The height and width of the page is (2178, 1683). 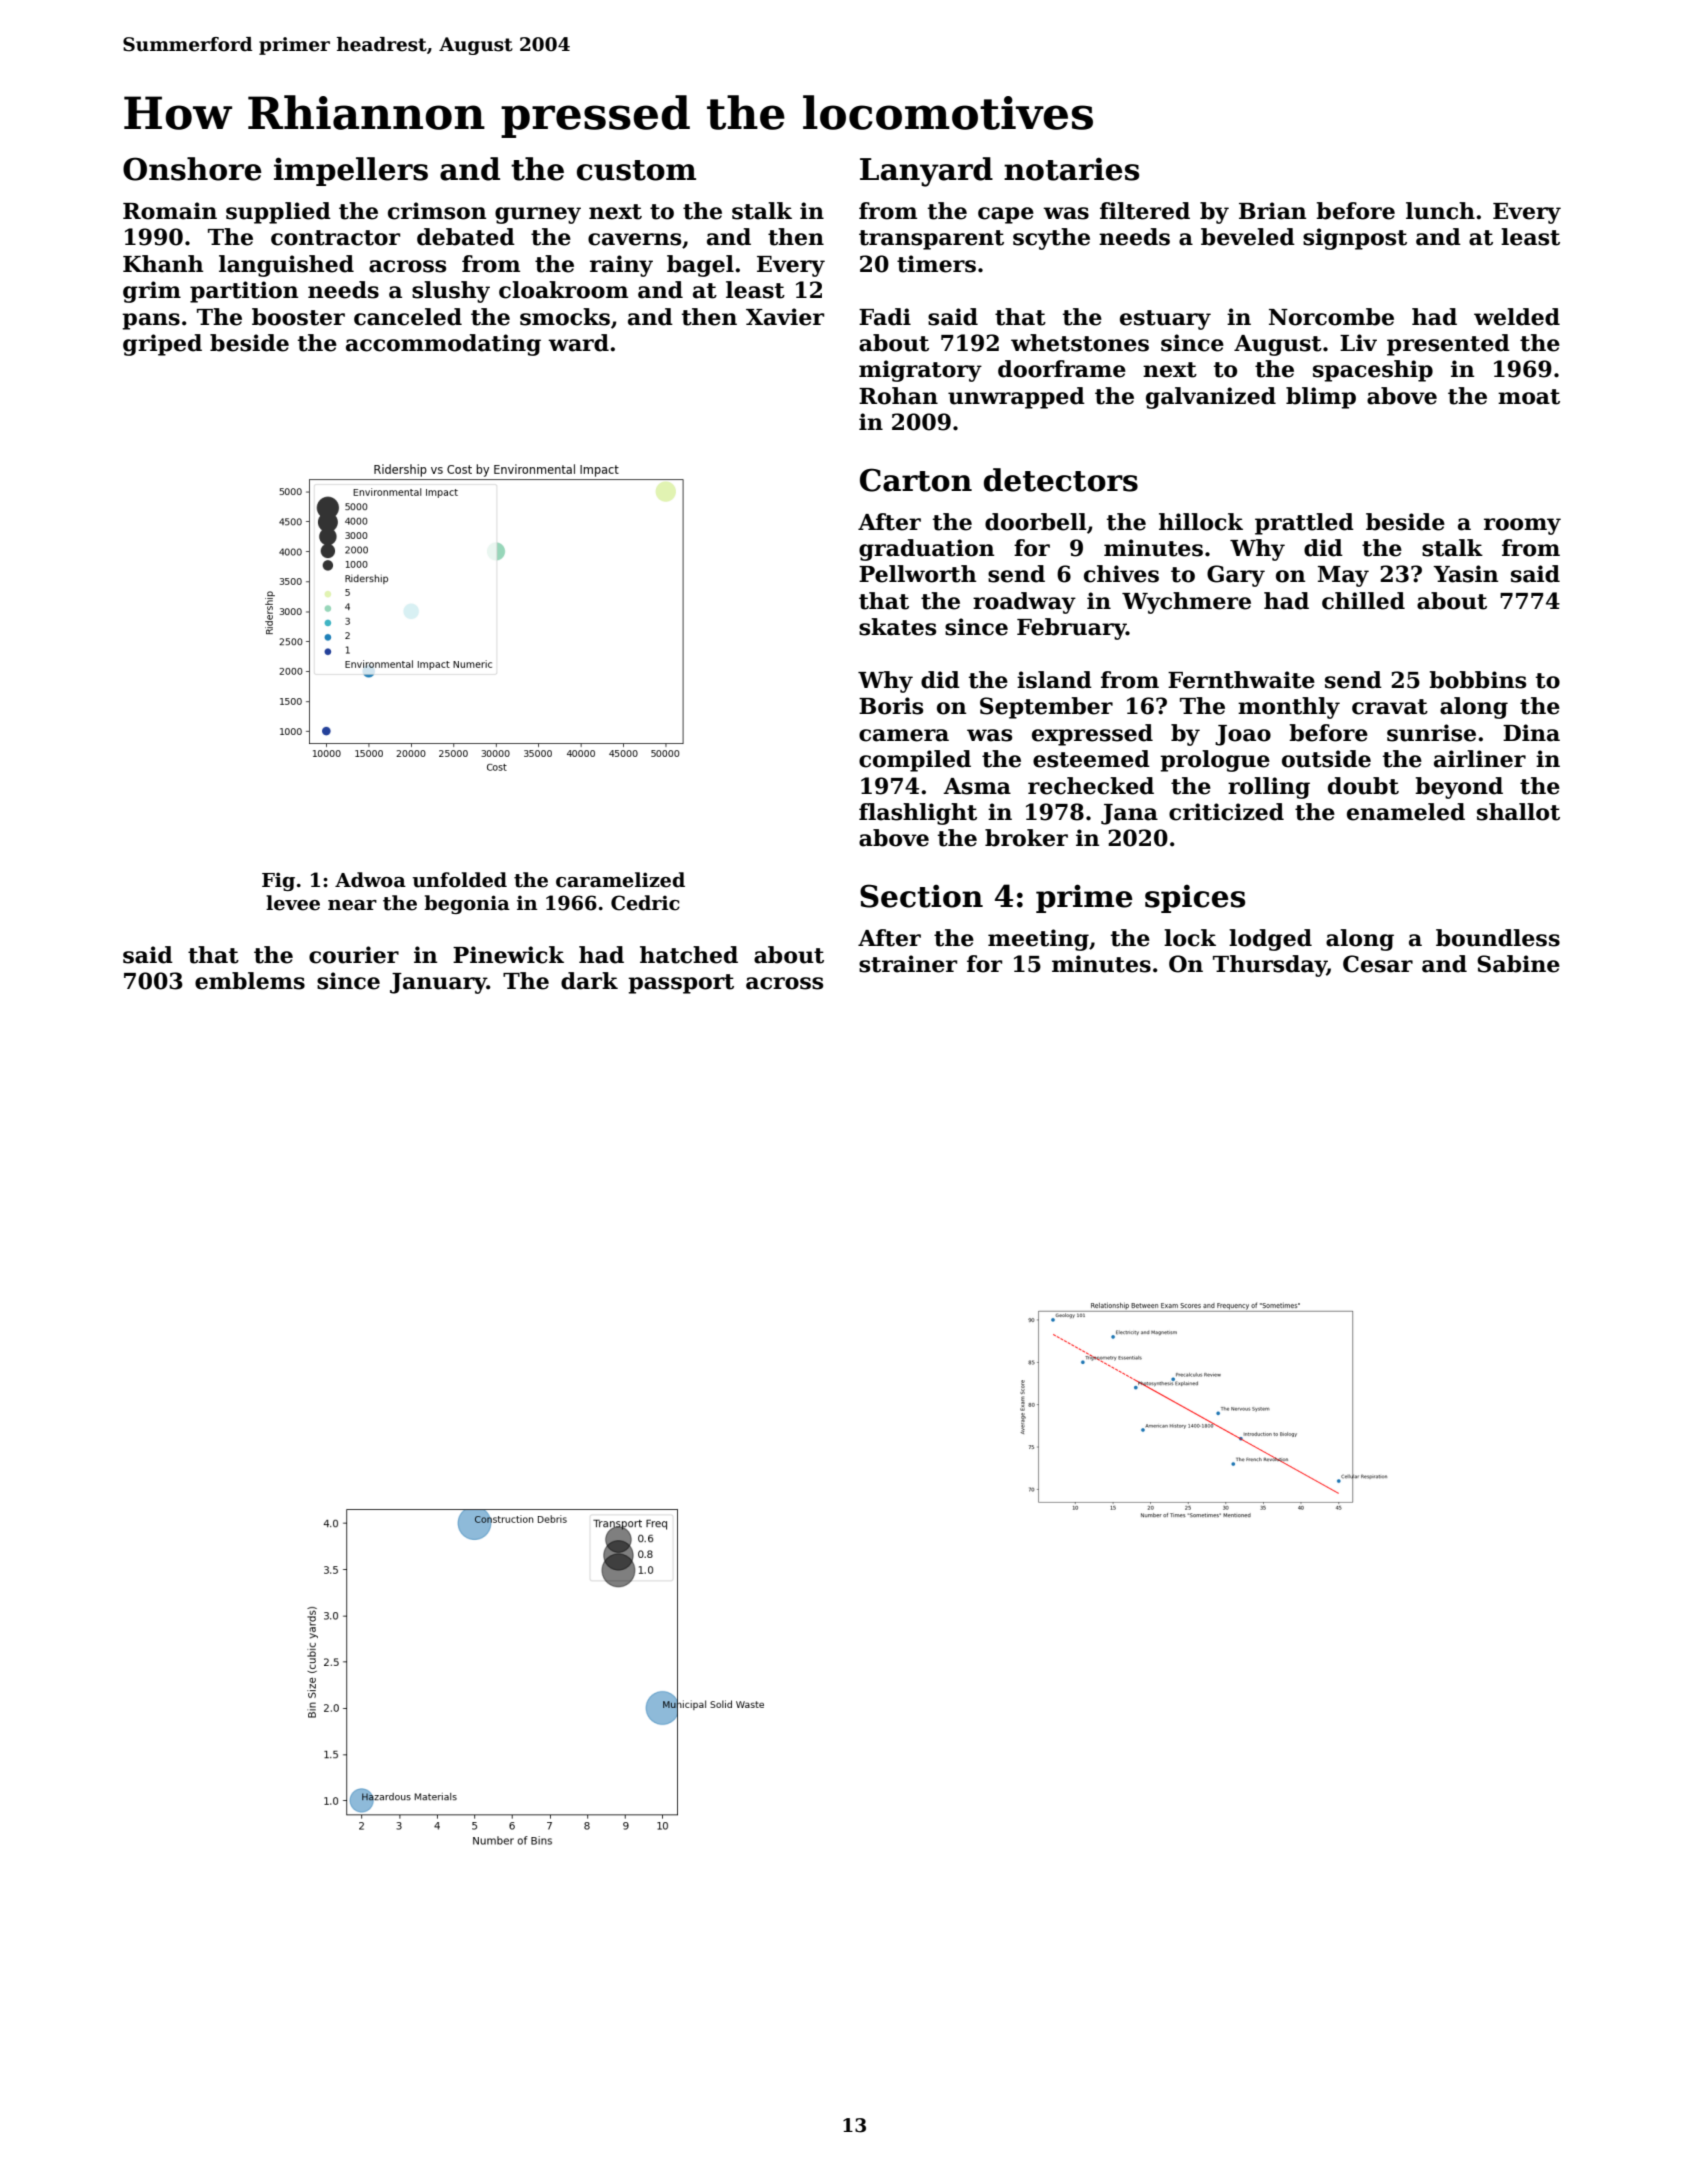 What do you see at coordinates (897, 627) in the page?
I see `skates` at bounding box center [897, 627].
